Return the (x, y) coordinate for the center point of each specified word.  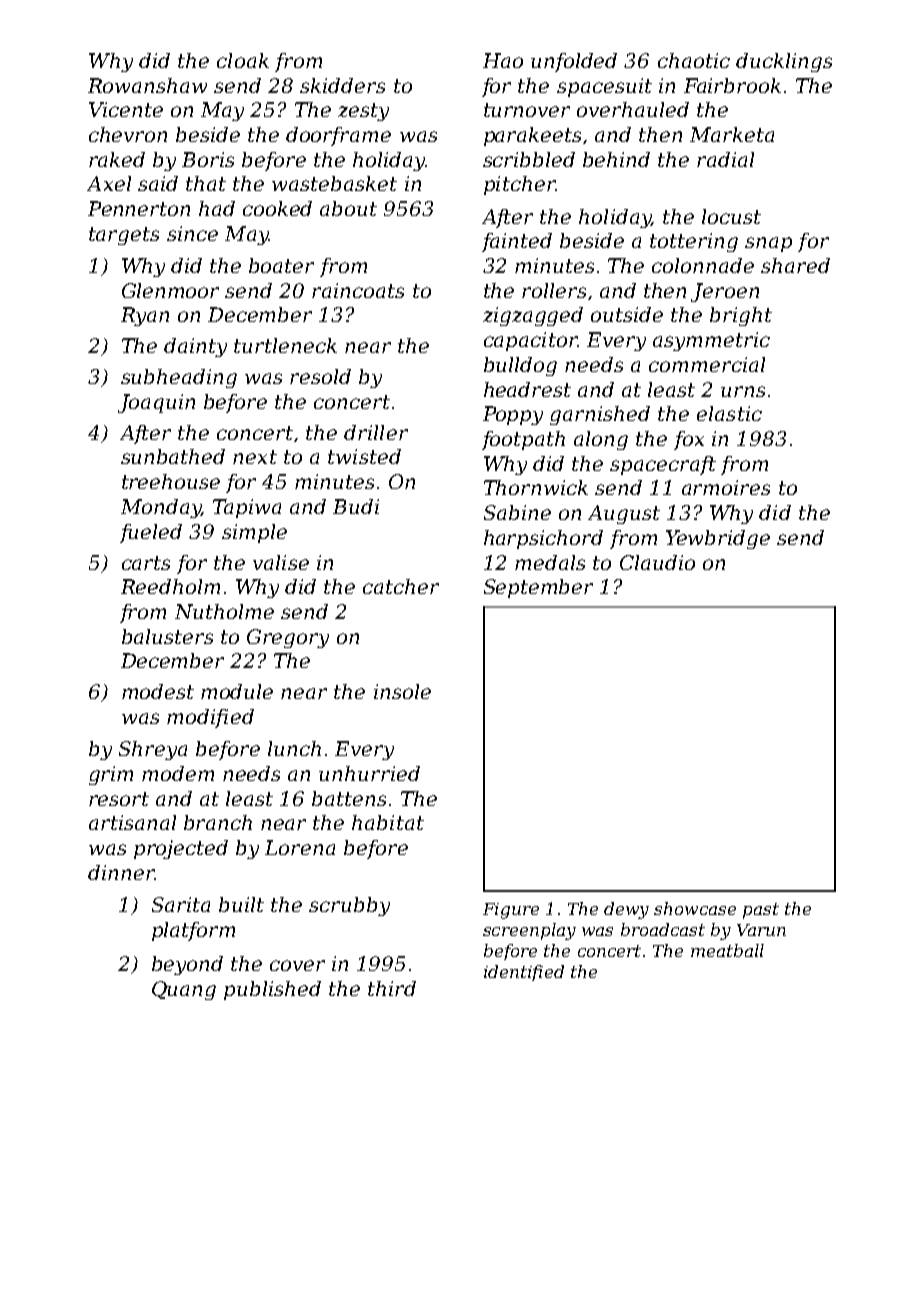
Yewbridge (718, 539)
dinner (121, 872)
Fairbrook (732, 85)
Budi (356, 506)
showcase (695, 908)
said (158, 183)
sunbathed (173, 456)
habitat (388, 822)
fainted (517, 242)
